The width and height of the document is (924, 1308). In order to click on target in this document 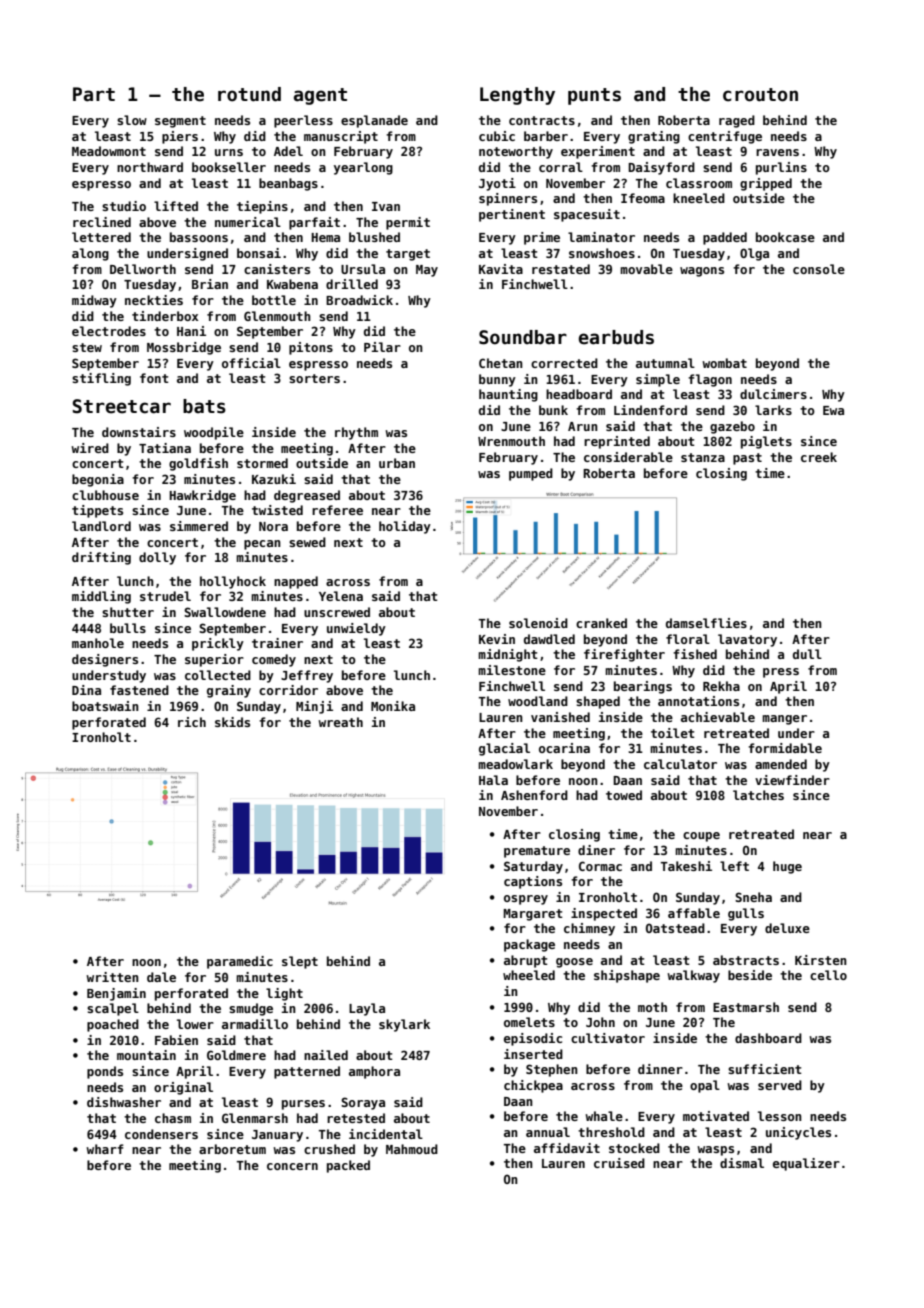, I will do `click(408, 255)`.
